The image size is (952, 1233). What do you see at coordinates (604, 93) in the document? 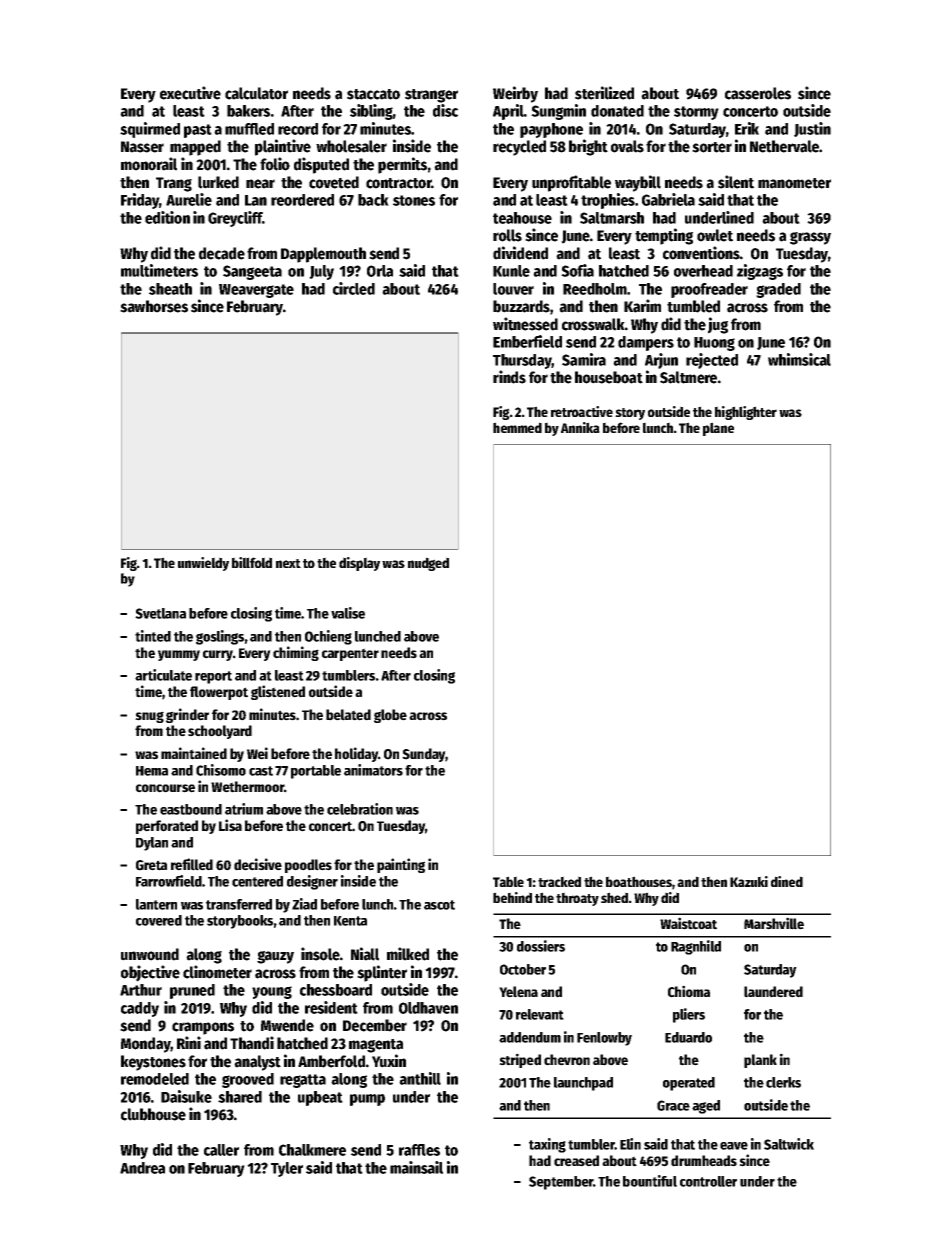
I see `sterilized` at bounding box center [604, 93].
